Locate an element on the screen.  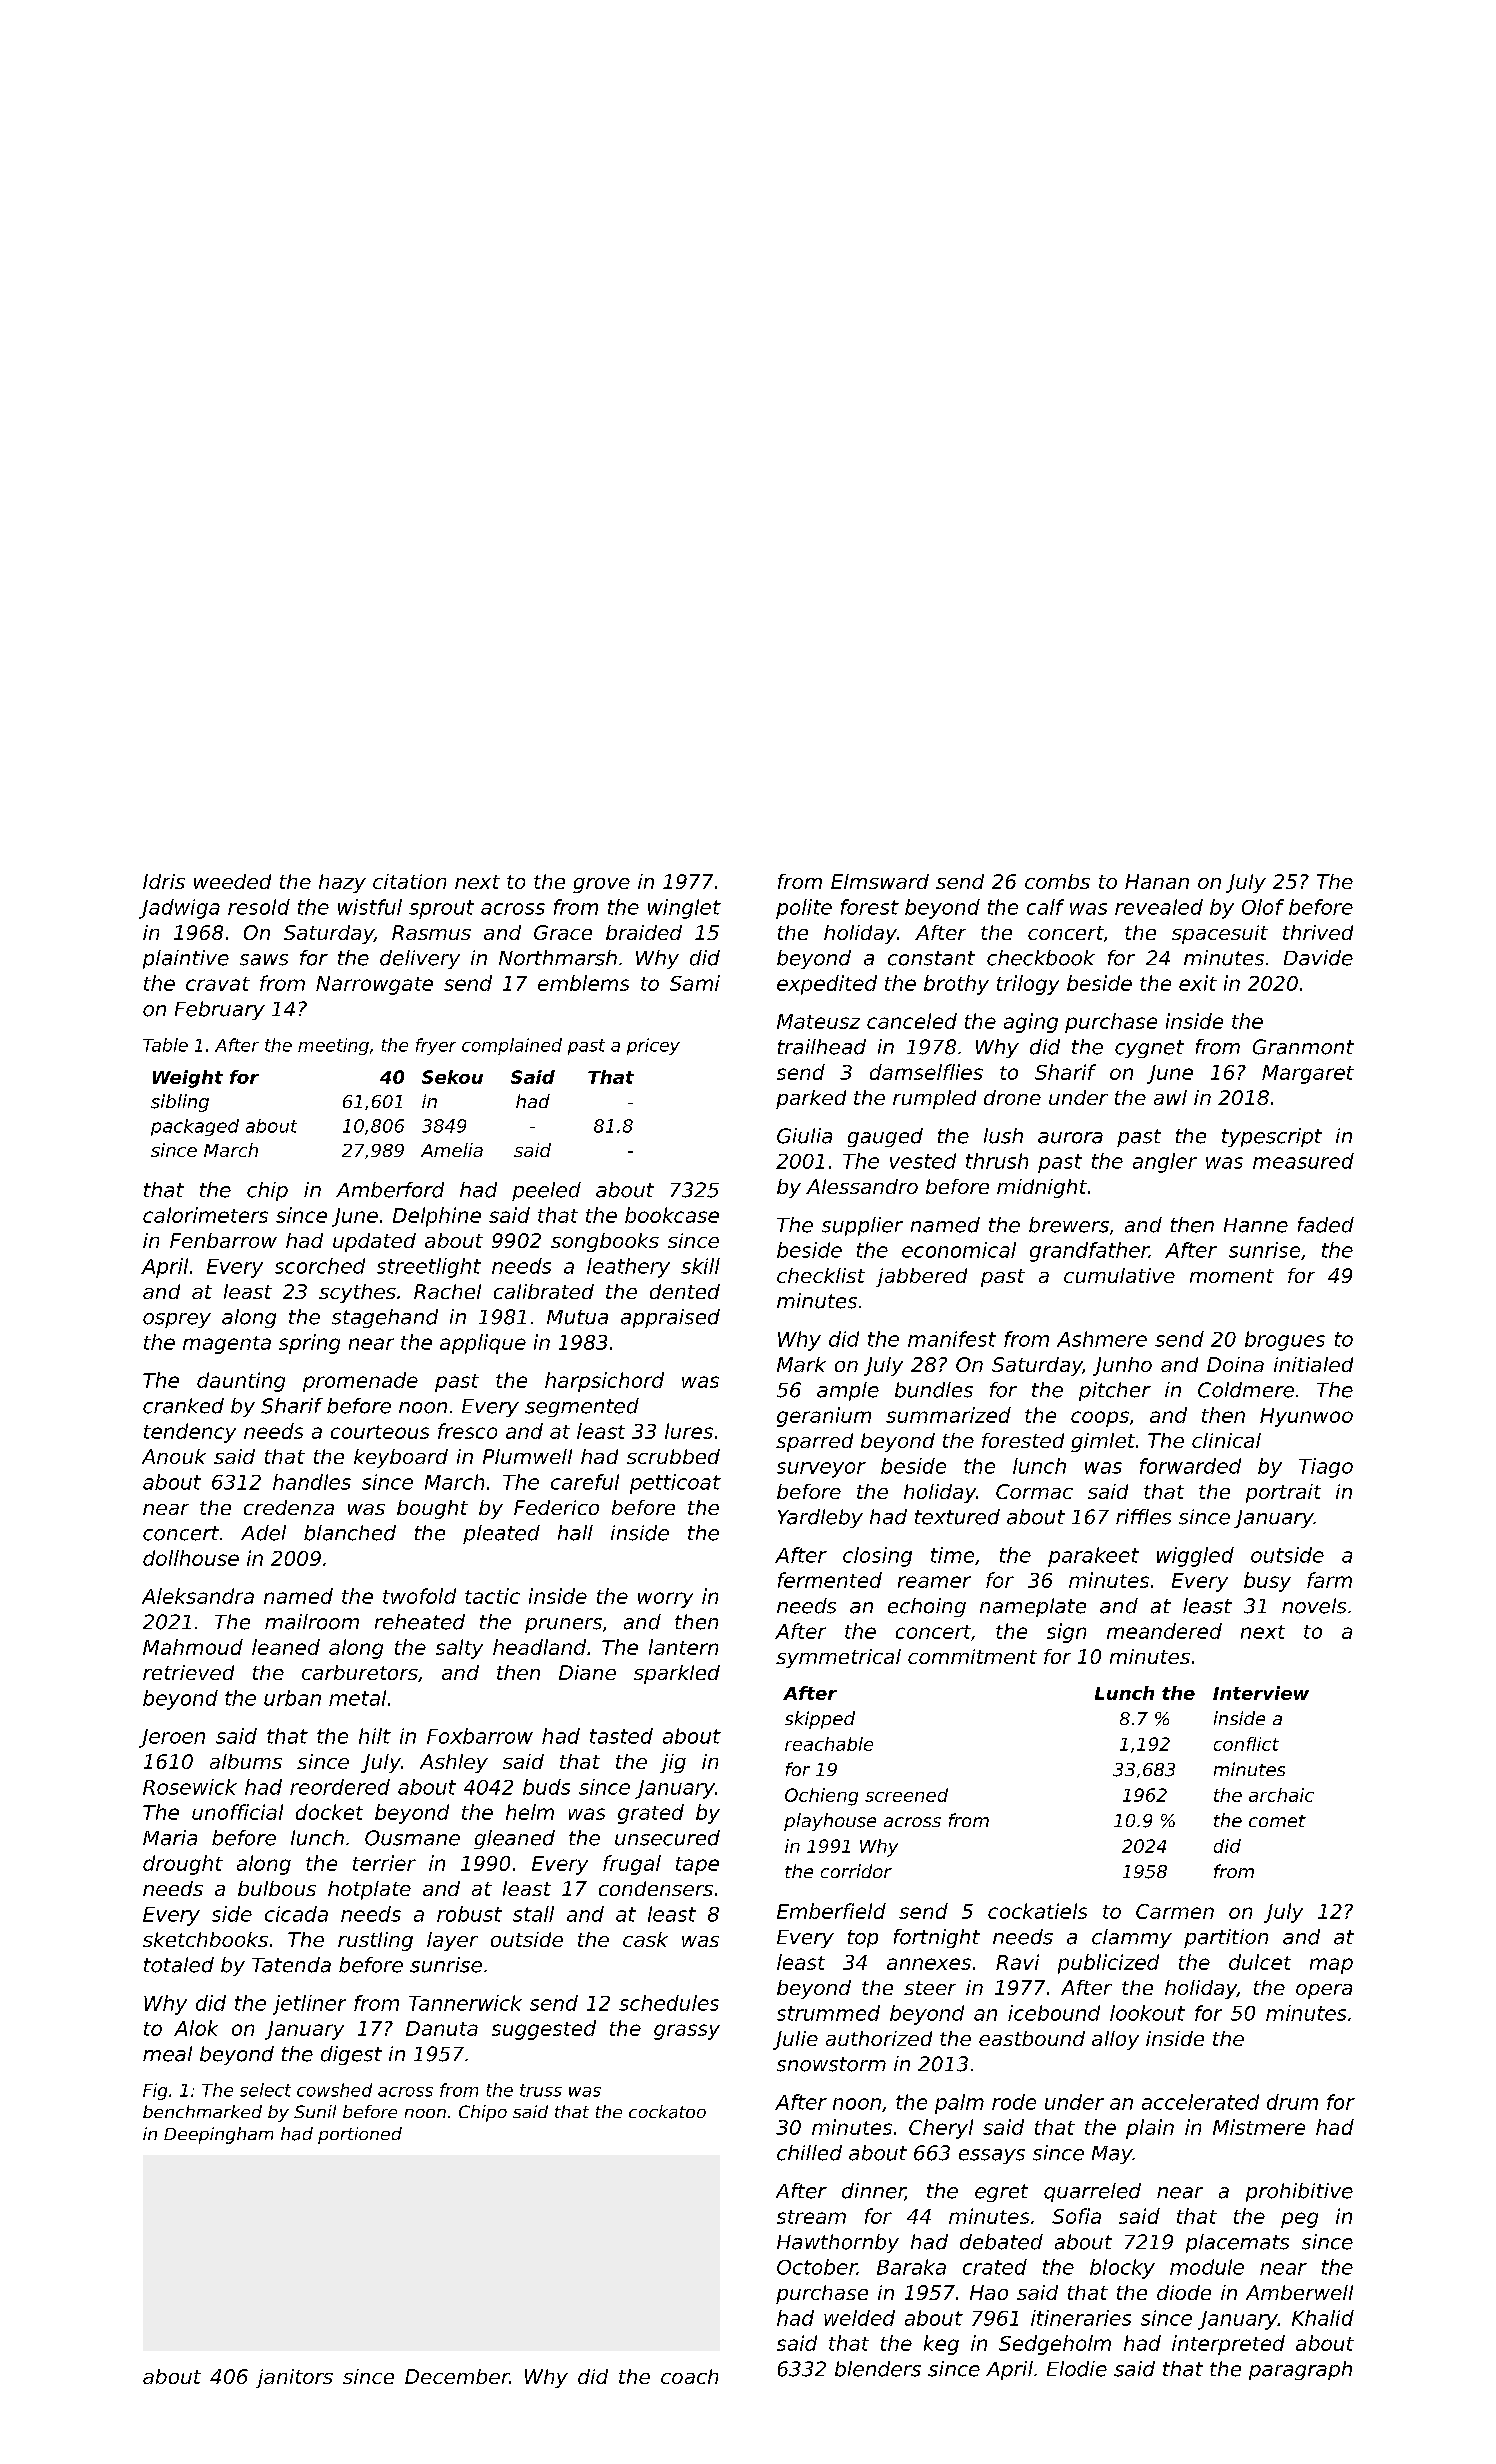
citation is located at coordinates (409, 881).
